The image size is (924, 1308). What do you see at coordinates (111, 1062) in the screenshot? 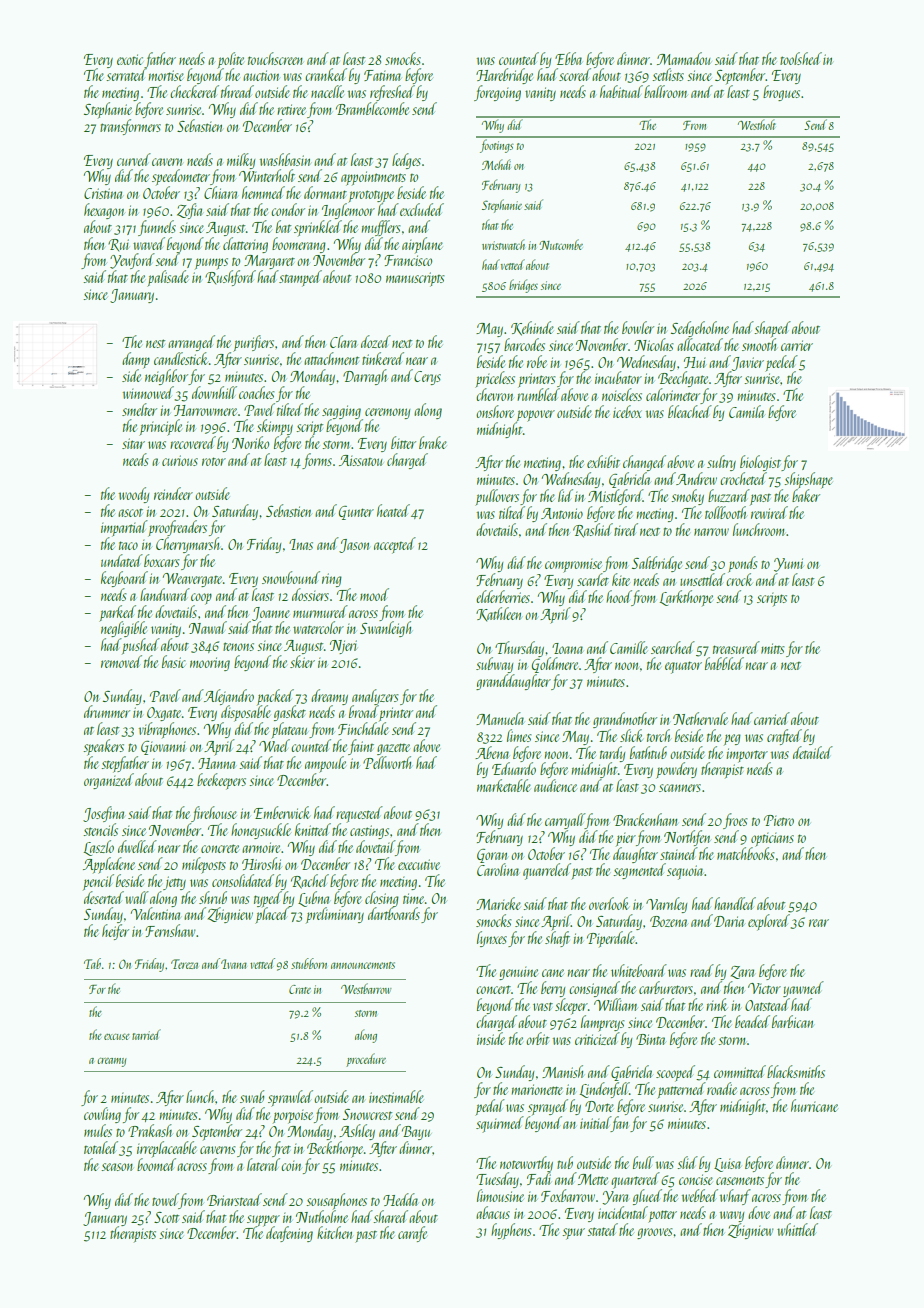
I see `creamy` at bounding box center [111, 1062].
